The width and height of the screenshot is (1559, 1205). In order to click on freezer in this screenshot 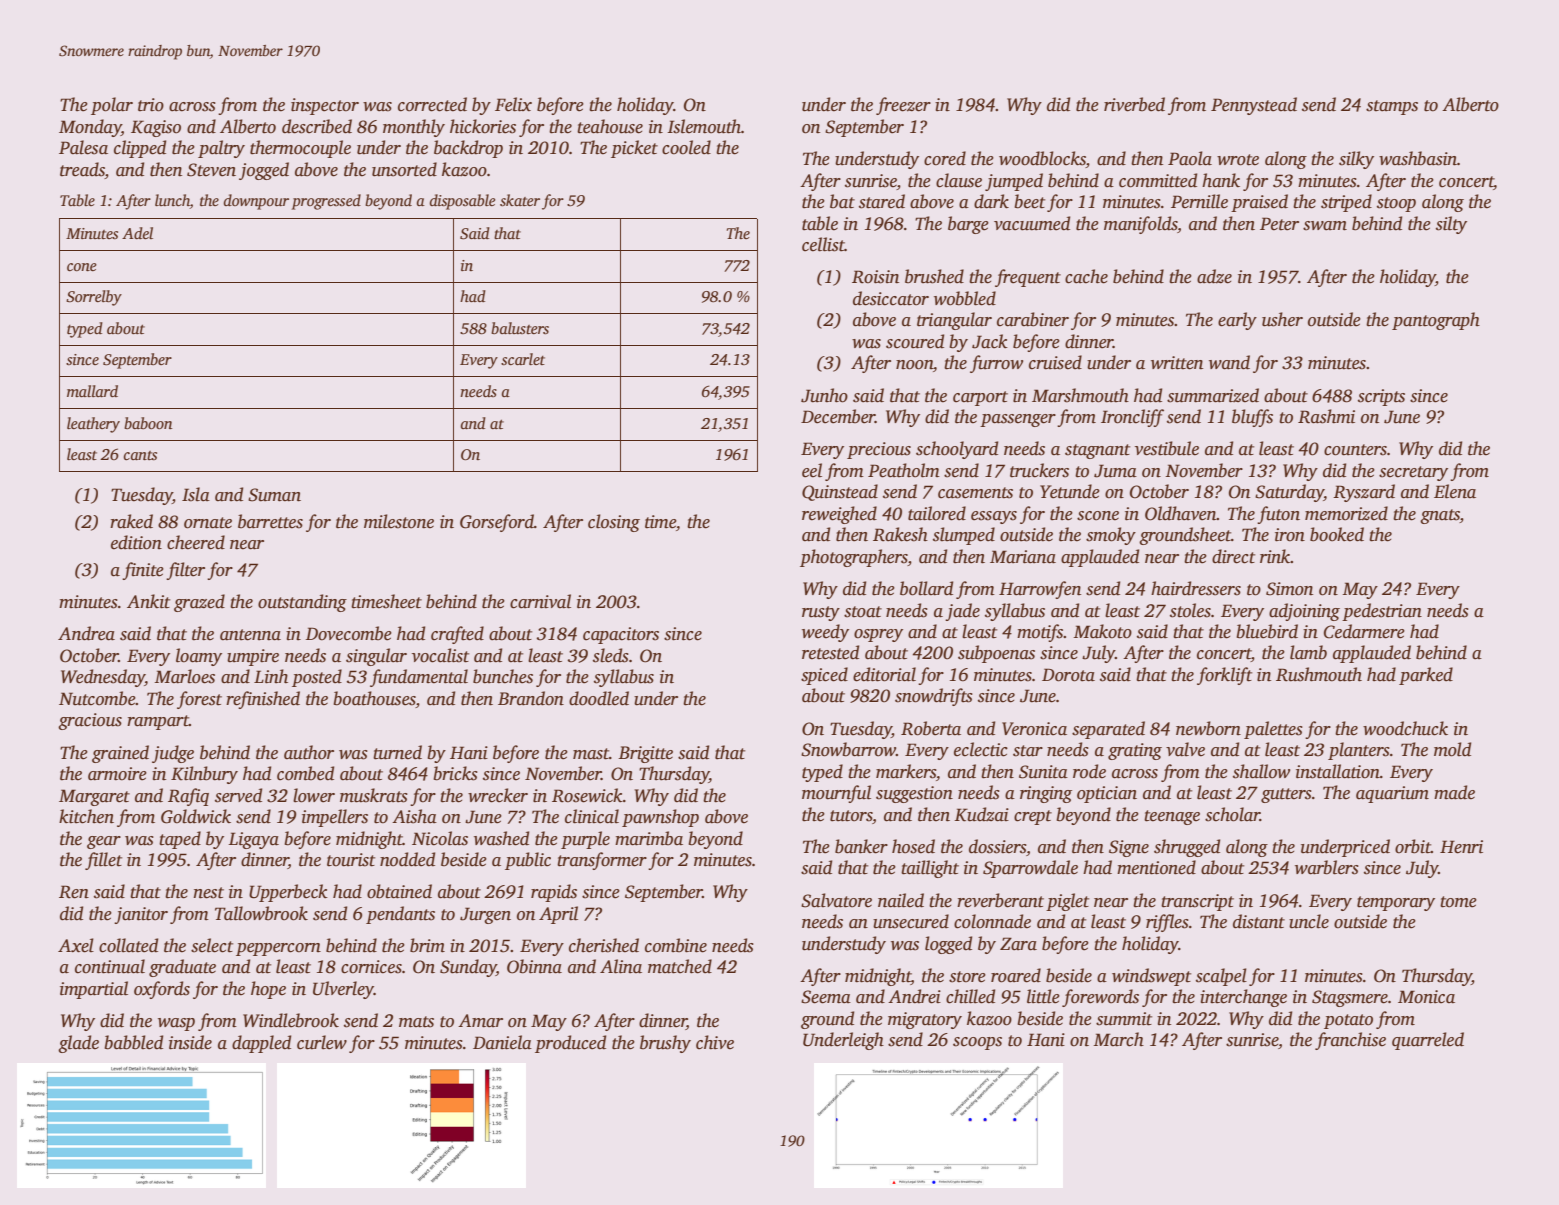, I will do `click(903, 106)`.
